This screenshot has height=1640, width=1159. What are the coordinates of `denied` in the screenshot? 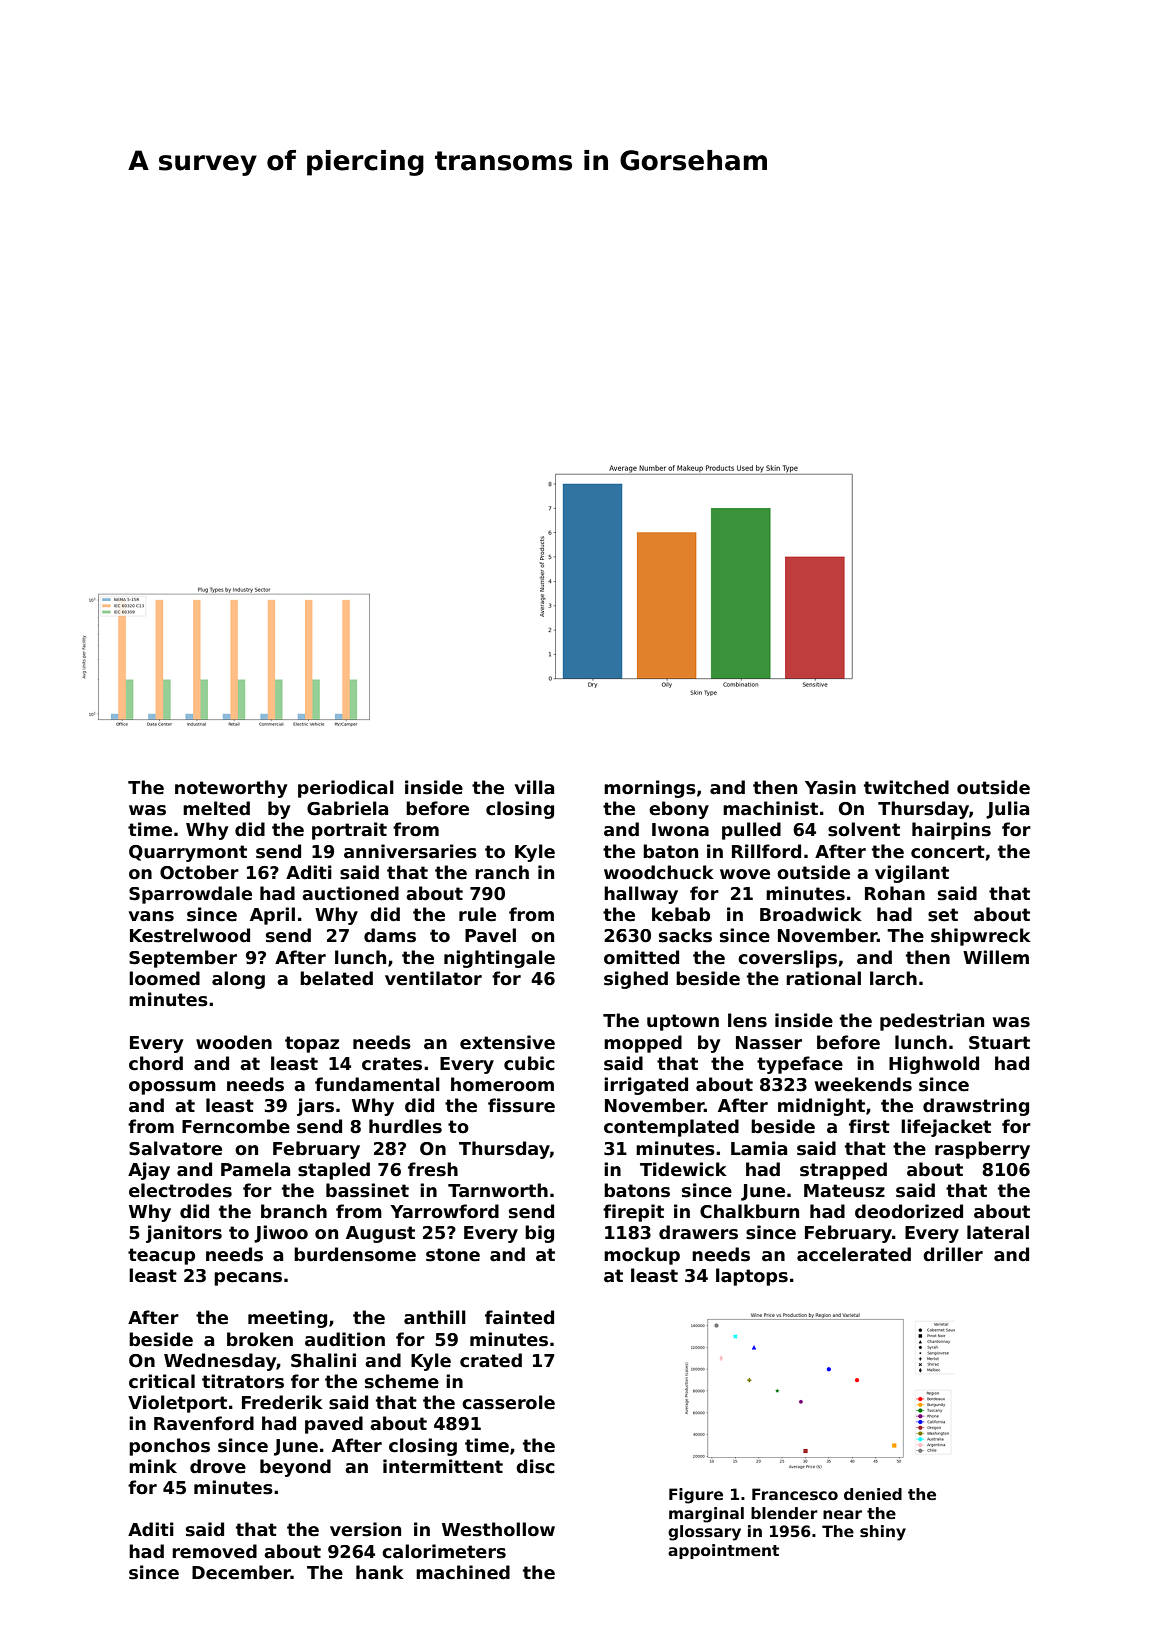 It's located at (873, 1494).
